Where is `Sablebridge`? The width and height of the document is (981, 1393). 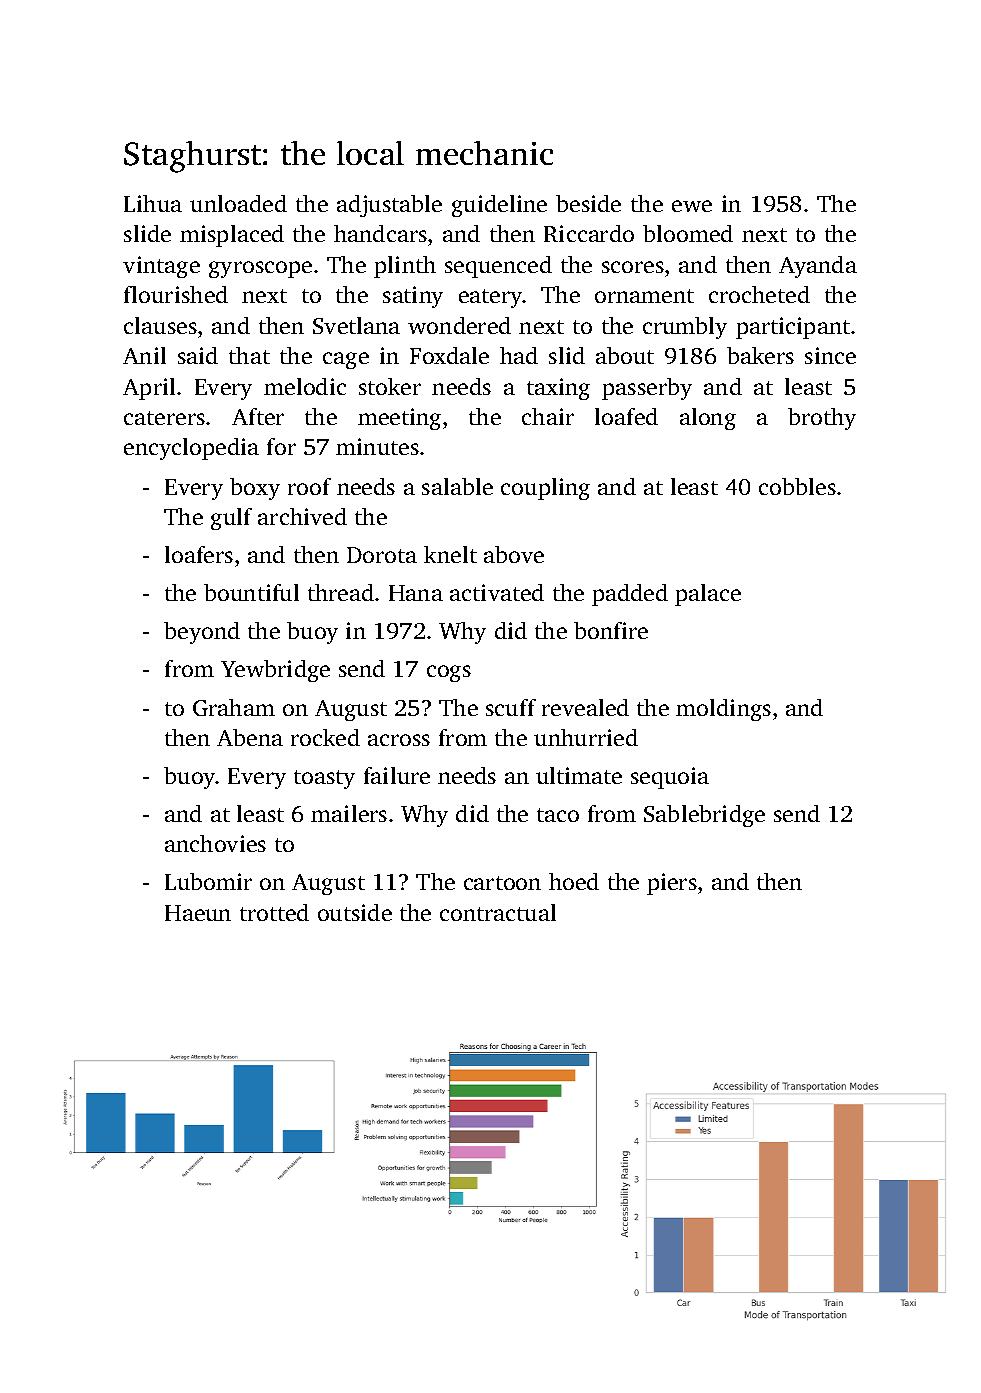
Sablebridge is located at coordinates (704, 816).
